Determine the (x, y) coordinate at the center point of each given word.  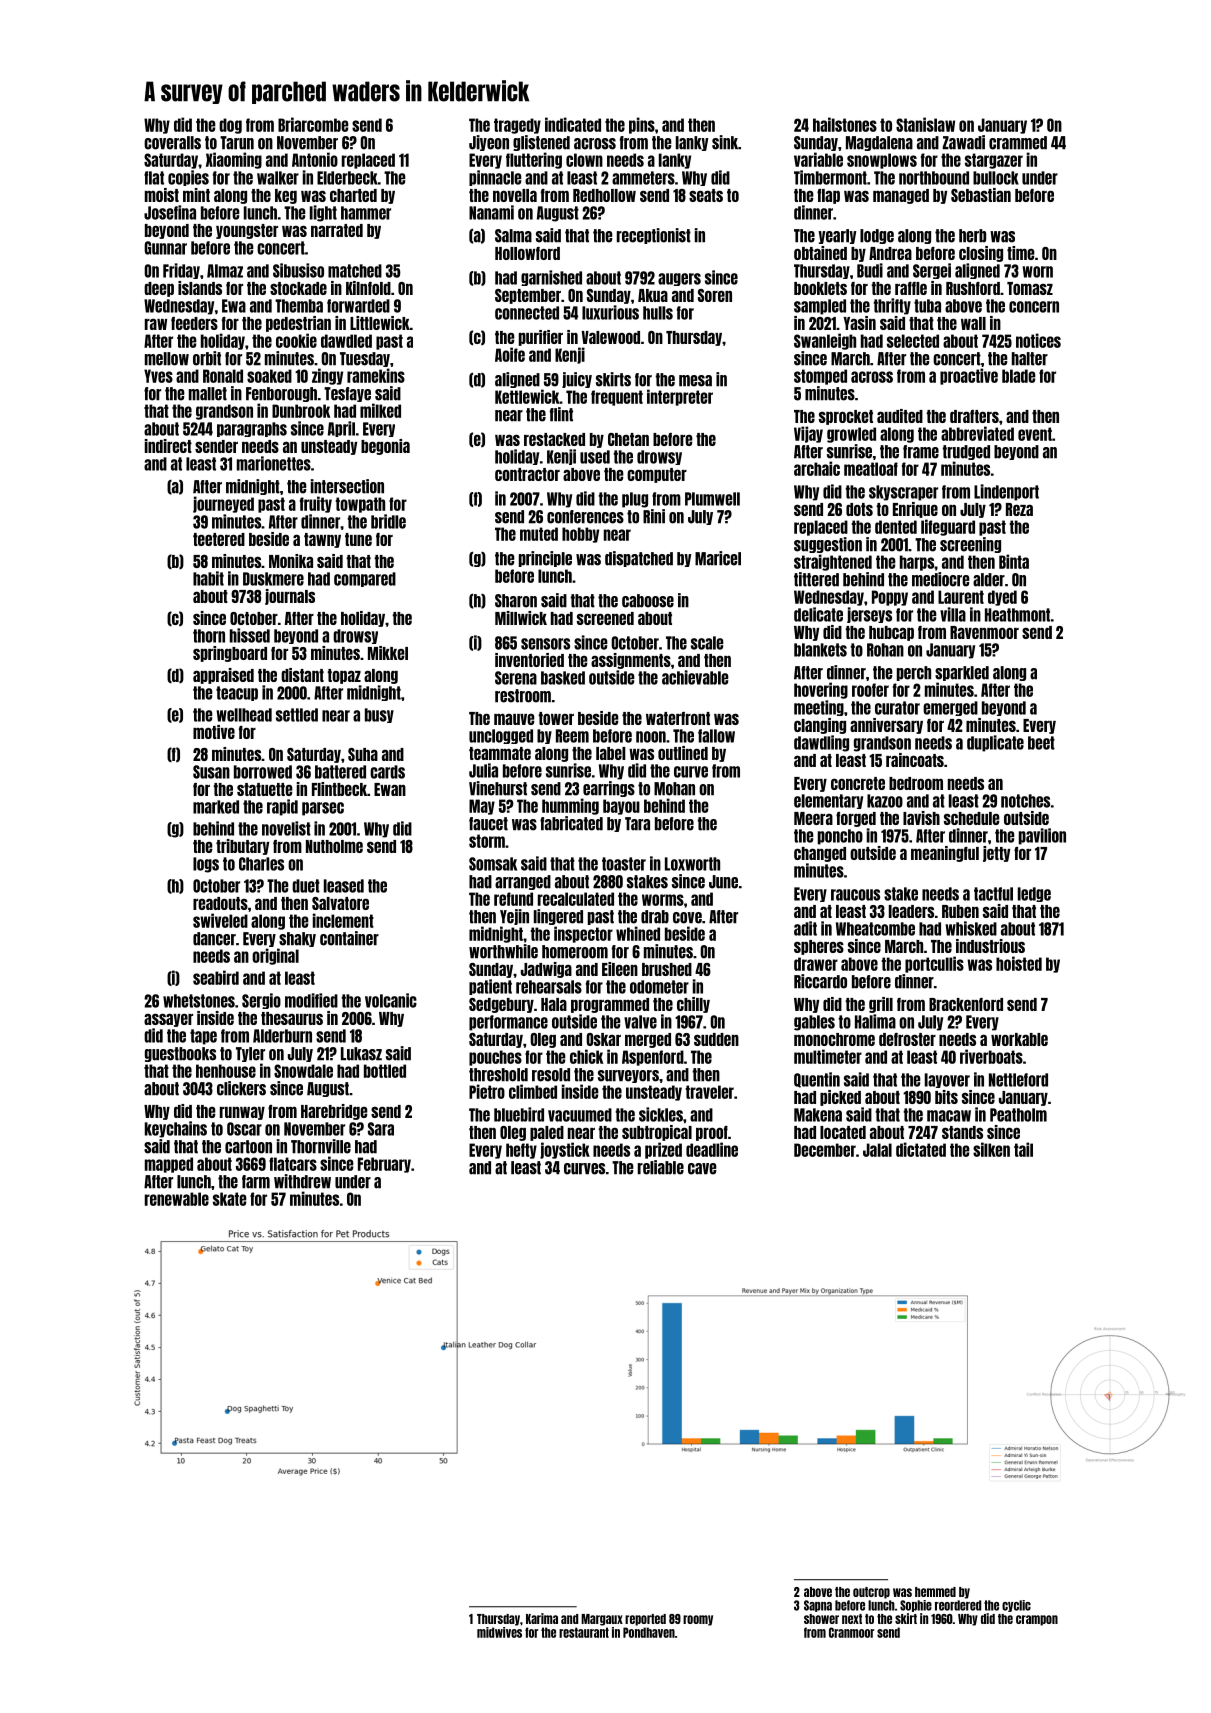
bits (946, 1097)
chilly (693, 1005)
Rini (654, 516)
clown (584, 160)
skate (230, 1199)
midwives (499, 1632)
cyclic (1016, 1606)
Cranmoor (851, 1632)
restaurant (584, 1632)
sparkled (962, 673)
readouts (220, 903)
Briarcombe (313, 124)
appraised (223, 676)
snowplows (882, 161)
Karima (542, 1618)
